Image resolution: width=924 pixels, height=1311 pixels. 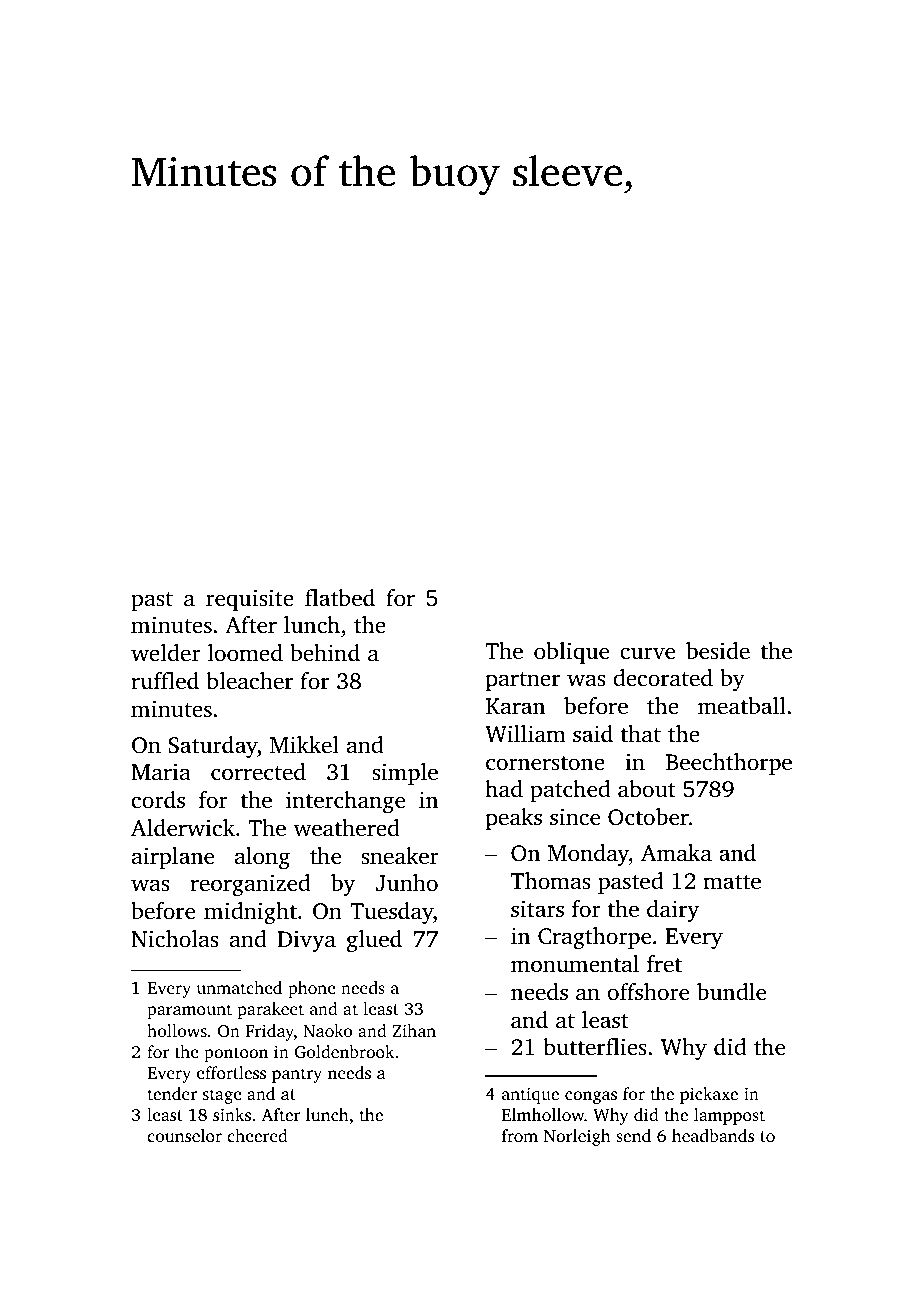 I want to click on paramount, so click(x=189, y=1011).
